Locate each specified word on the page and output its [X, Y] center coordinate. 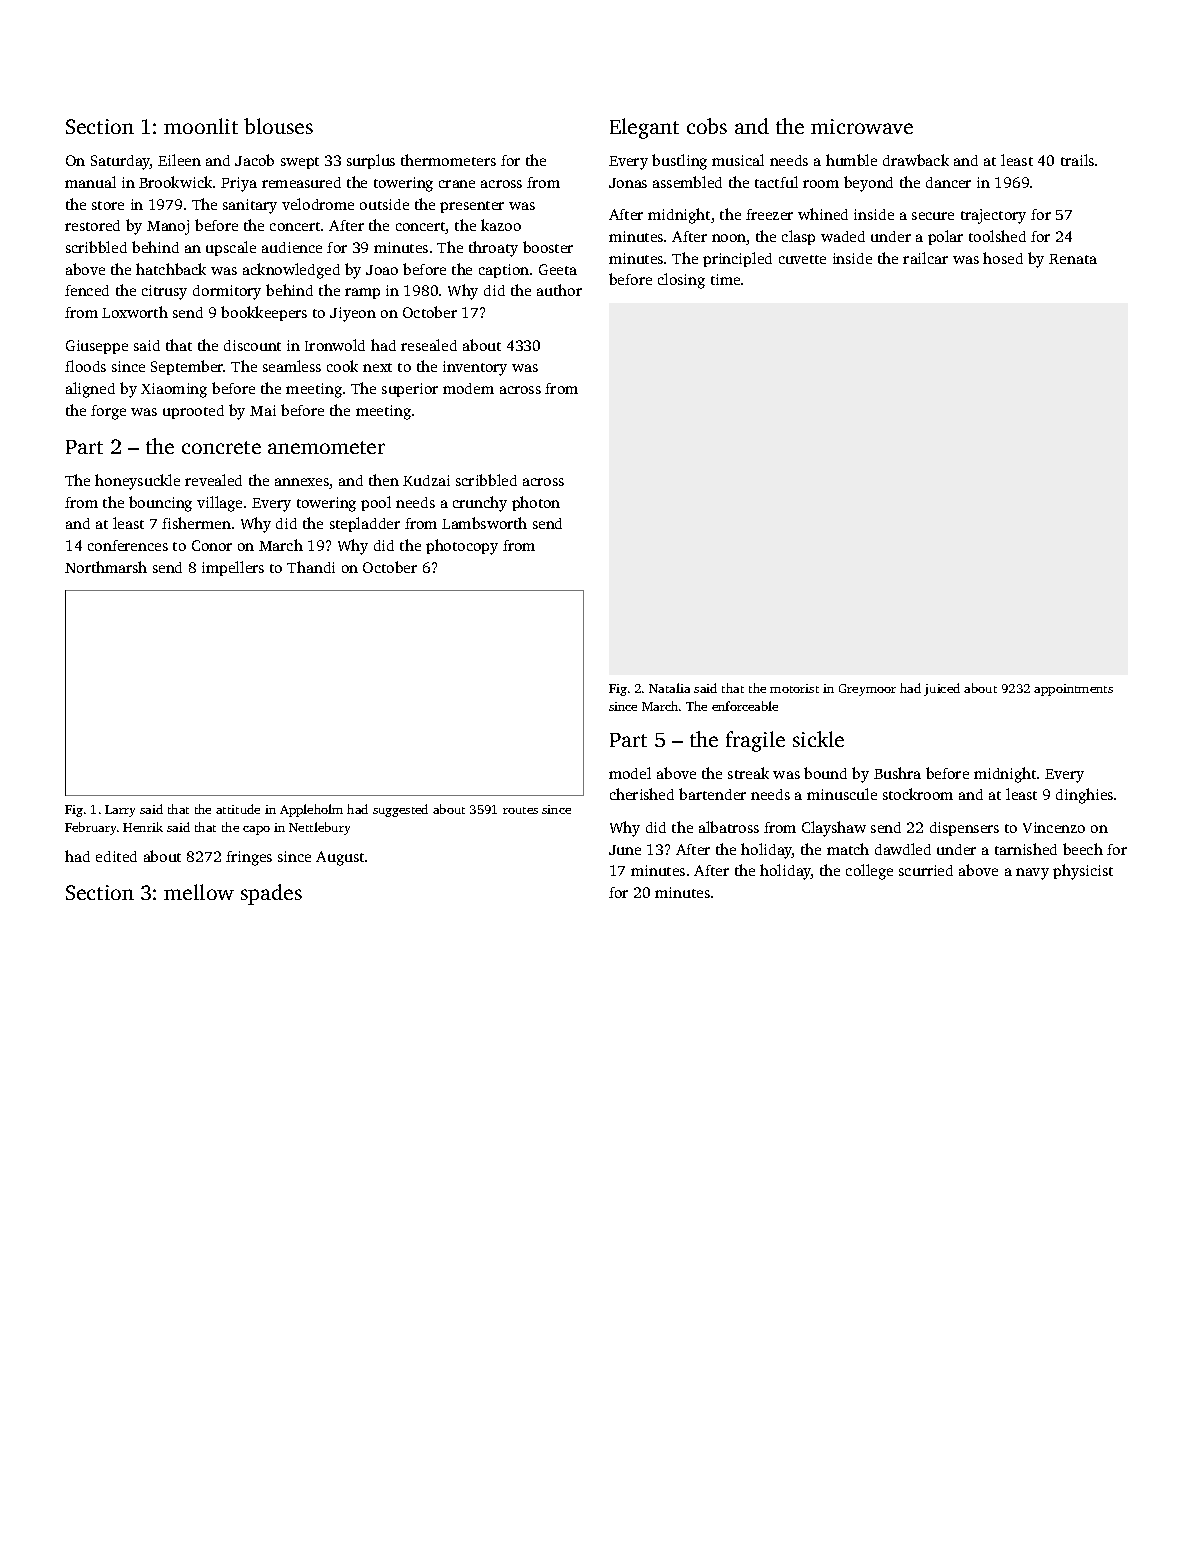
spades [271, 894]
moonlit [201, 126]
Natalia [669, 688]
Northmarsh [106, 567]
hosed [1003, 258]
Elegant [644, 128]
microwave [862, 126]
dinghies [1084, 796]
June [625, 850]
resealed [429, 345]
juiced [942, 689]
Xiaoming [174, 390]
